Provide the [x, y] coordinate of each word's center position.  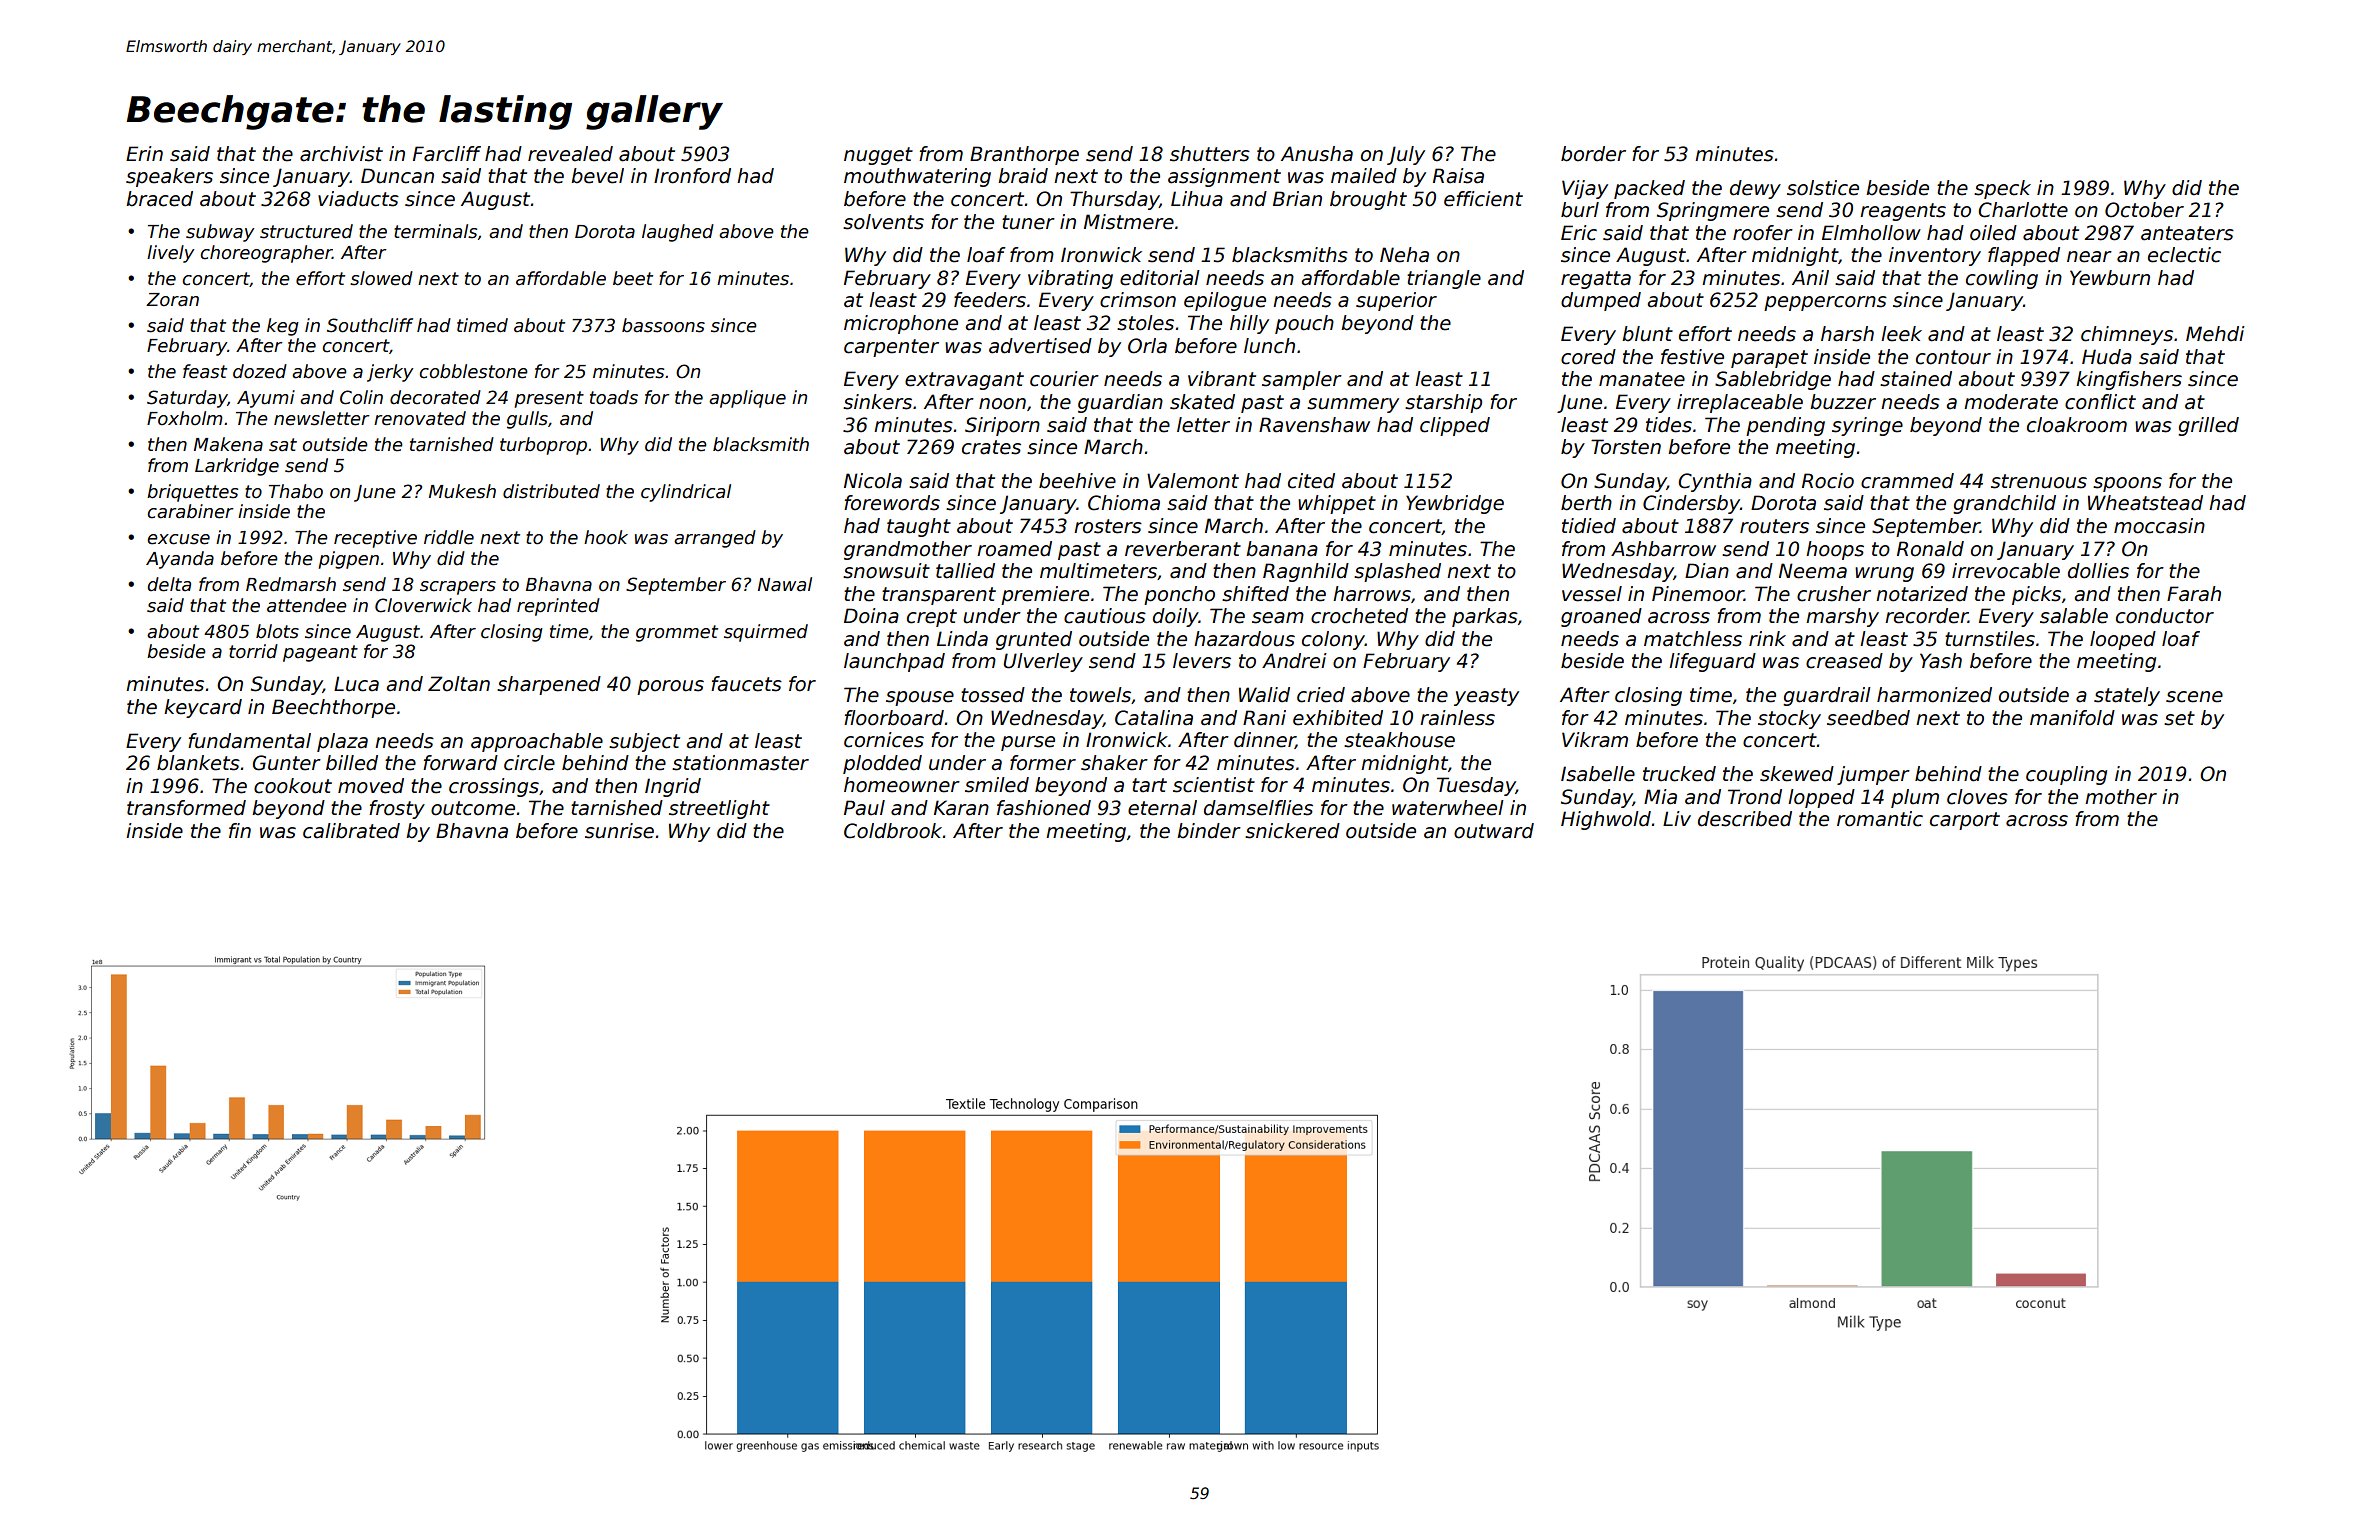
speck [2002, 189]
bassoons [663, 325]
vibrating [1070, 279]
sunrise [619, 831]
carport [1965, 821]
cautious [1105, 616]
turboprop [543, 446]
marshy [1842, 617]
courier [1064, 379]
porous [670, 687]
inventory [1935, 256]
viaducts [358, 199]
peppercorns [1825, 303]
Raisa [1458, 176]
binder [1209, 831]
